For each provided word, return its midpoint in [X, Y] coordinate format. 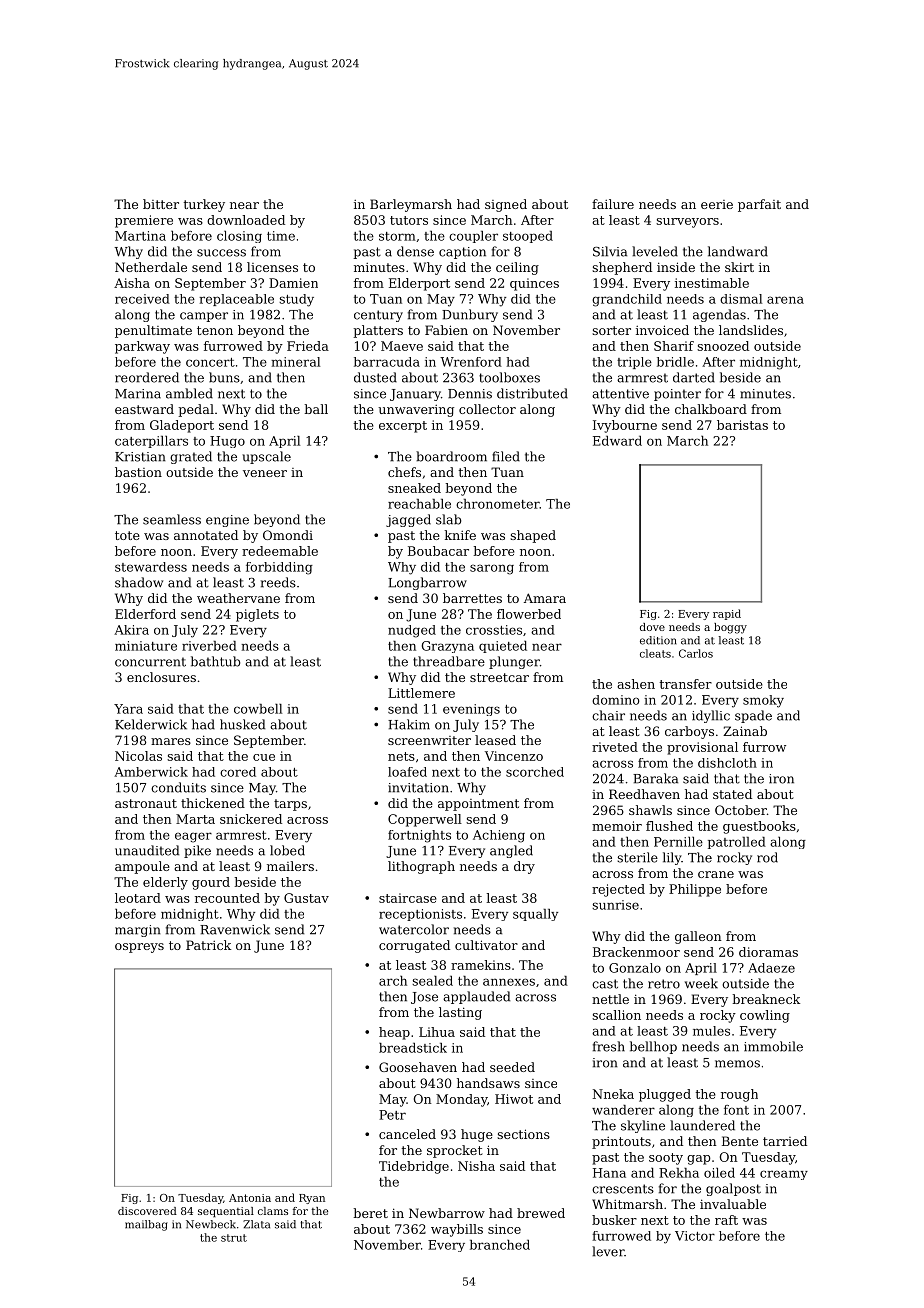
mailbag [146, 1225]
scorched [535, 772]
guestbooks [759, 827]
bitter [161, 204]
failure [613, 204]
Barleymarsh [411, 205]
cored [238, 772]
